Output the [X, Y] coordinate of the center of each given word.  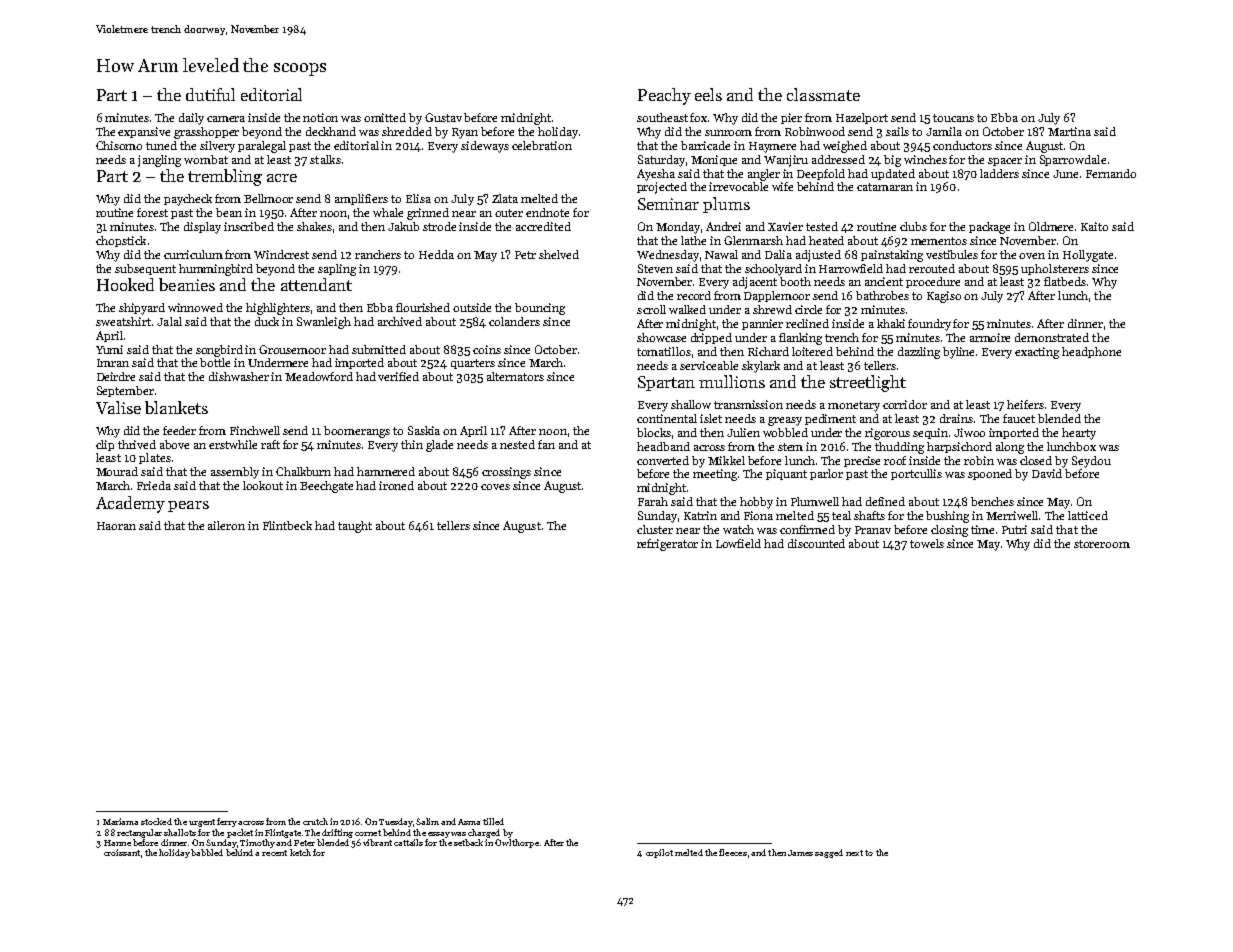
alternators [515, 376]
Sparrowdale [1073, 160]
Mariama [120, 821]
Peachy [664, 96]
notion [320, 117]
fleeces [733, 852]
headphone [1091, 352]
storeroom [1102, 544]
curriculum [193, 254]
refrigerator [667, 545]
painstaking [892, 256]
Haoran [116, 526]
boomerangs [357, 432]
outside [472, 307]
